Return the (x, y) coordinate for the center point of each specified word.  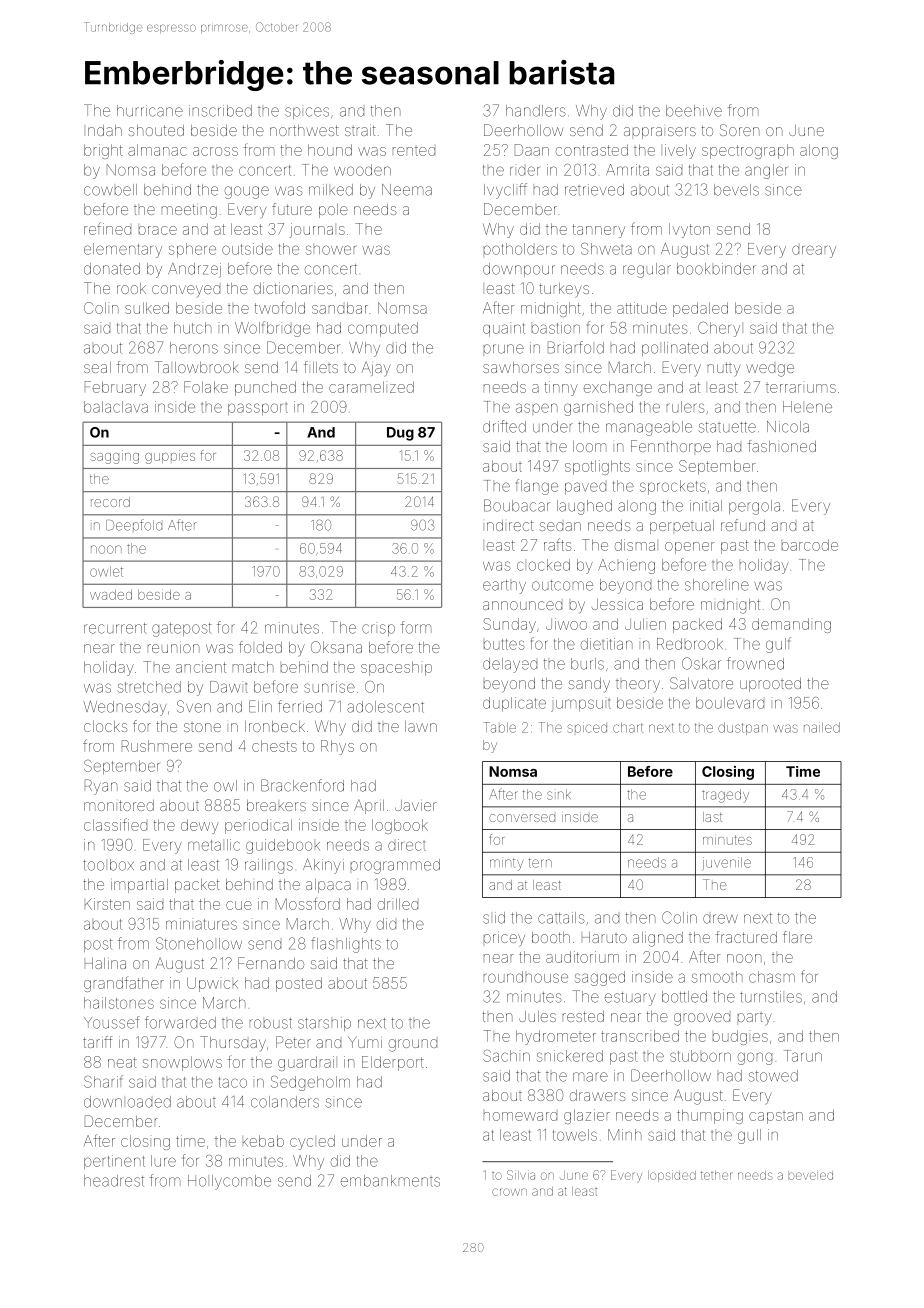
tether (716, 1175)
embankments (390, 1181)
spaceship (396, 668)
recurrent (115, 628)
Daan (532, 150)
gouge (247, 192)
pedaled (700, 309)
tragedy (725, 796)
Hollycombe (229, 1182)
